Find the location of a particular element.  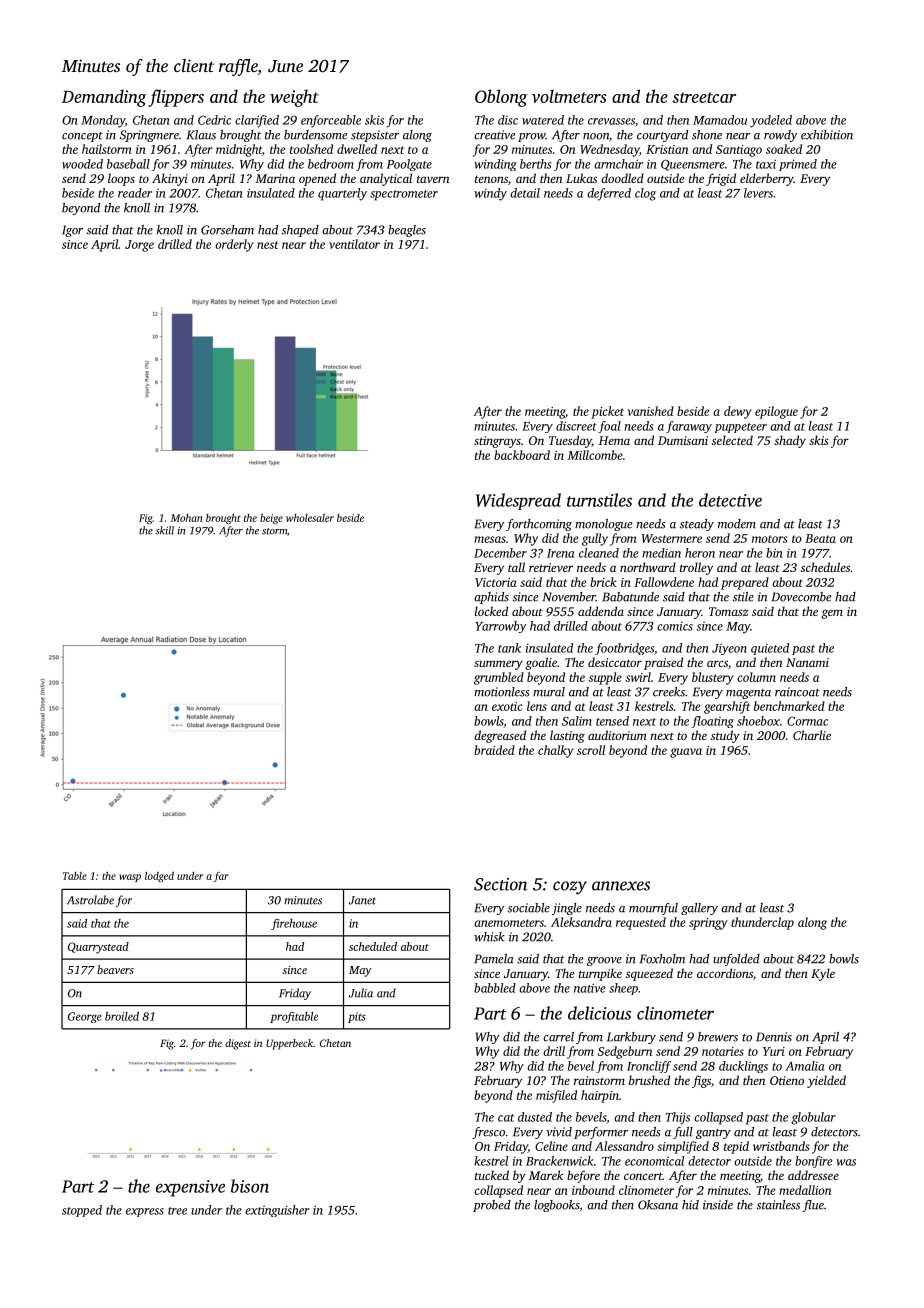

reader is located at coordinates (135, 193).
